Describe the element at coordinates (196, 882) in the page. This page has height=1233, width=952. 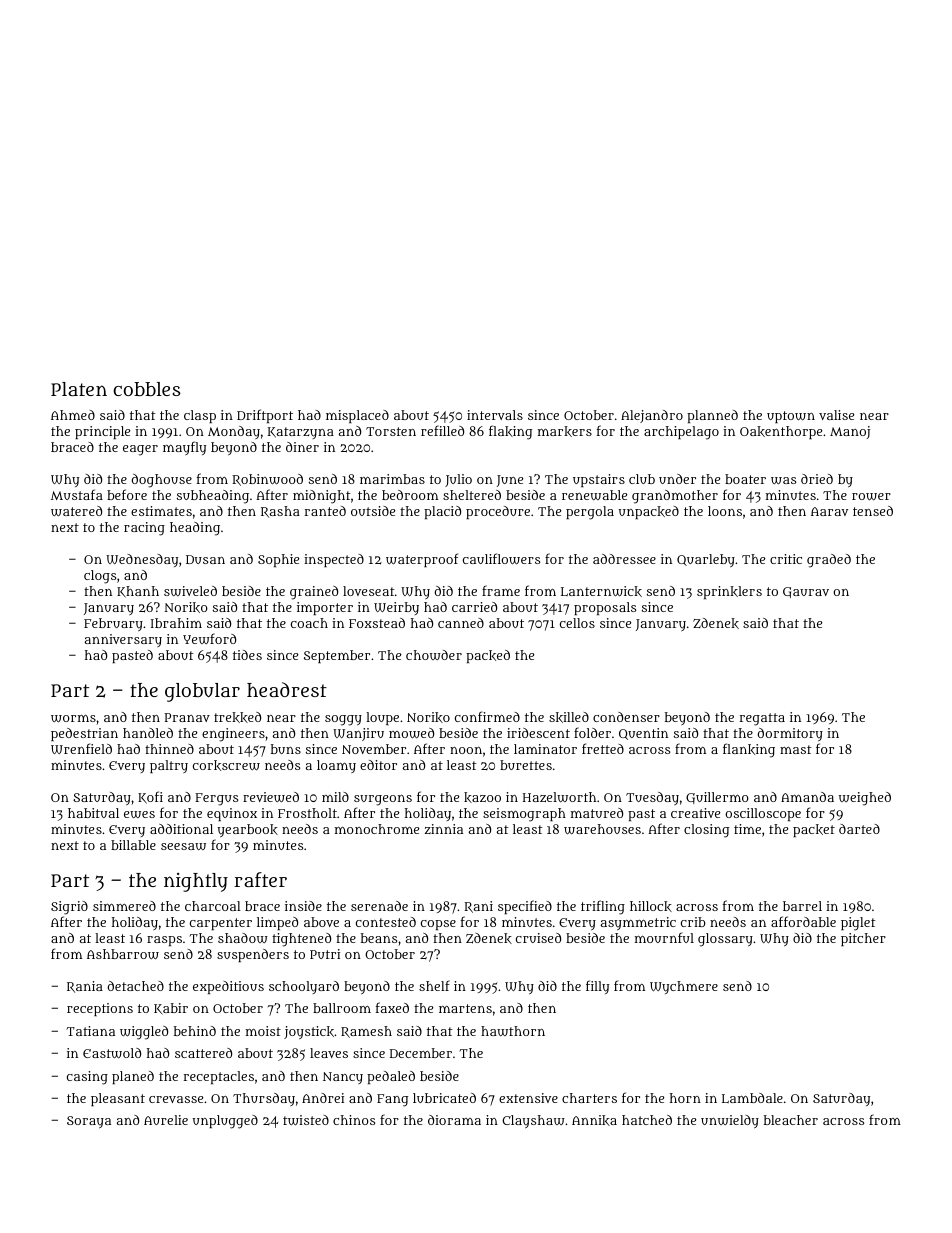
I see `nightly` at that location.
